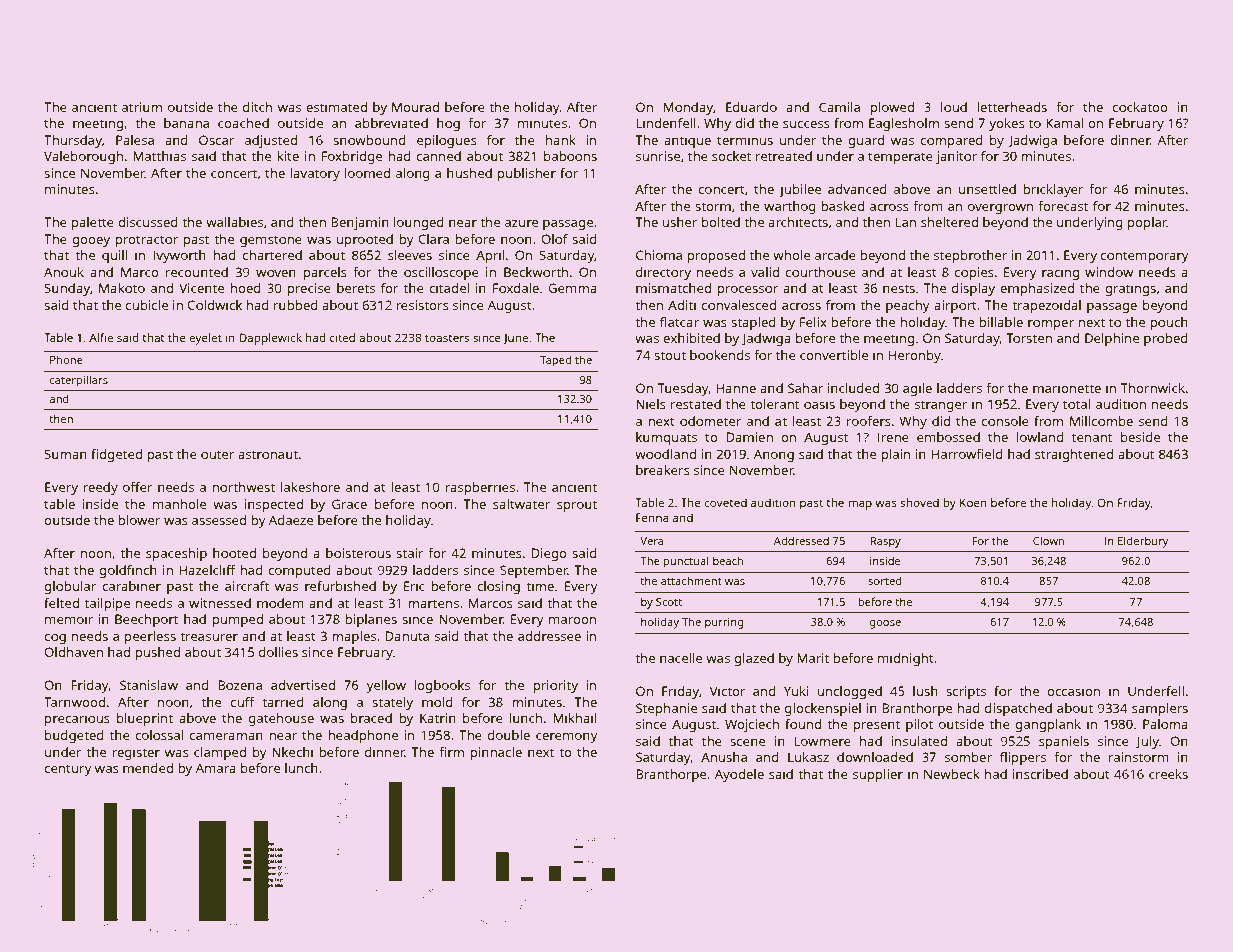 This image has width=1233, height=952. I want to click on Addressed, so click(801, 540).
